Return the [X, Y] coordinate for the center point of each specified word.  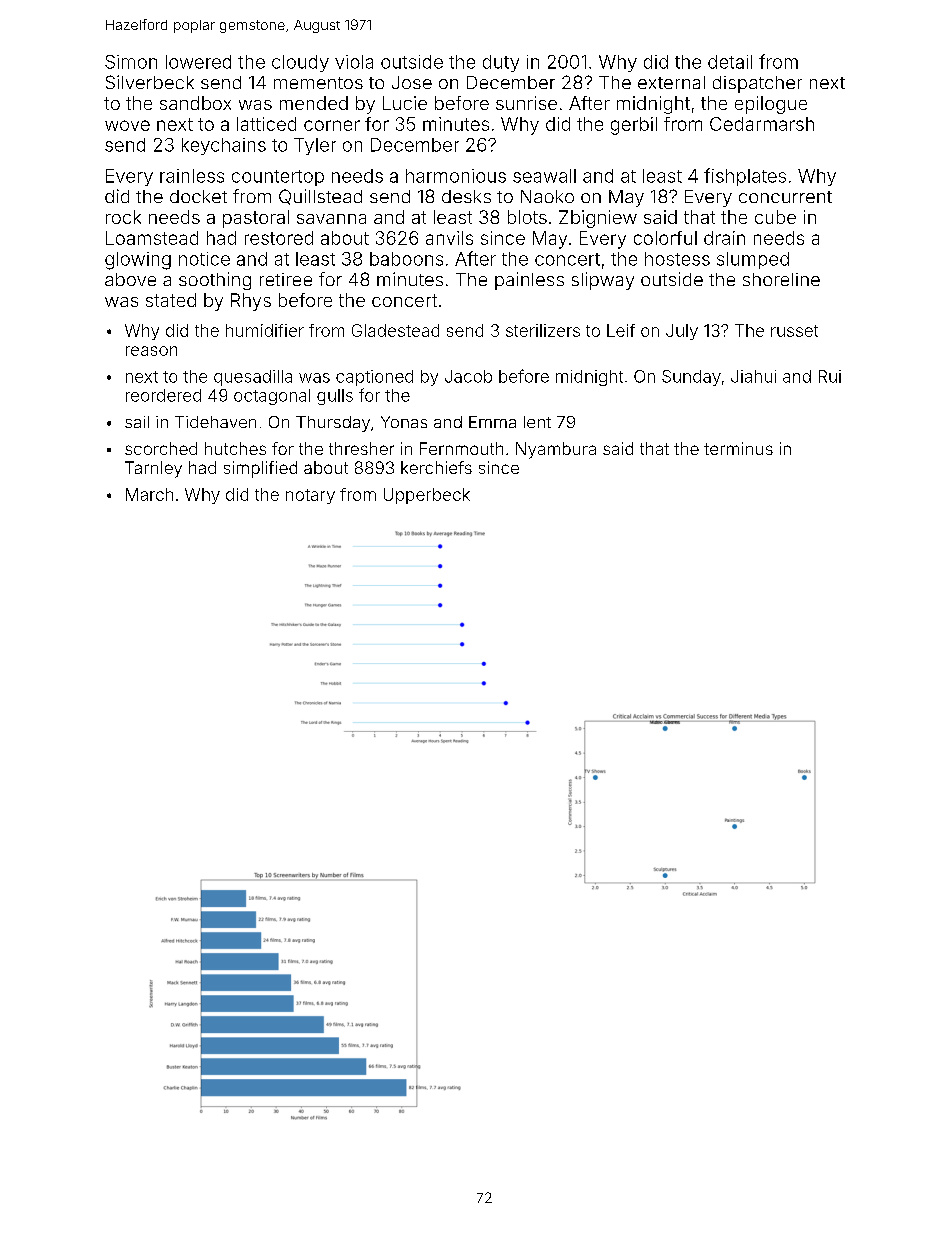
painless [529, 281]
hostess [677, 259]
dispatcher [757, 84]
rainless [192, 176]
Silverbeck [150, 82]
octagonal [272, 397]
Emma [492, 422]
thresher [361, 448]
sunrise [526, 103]
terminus [738, 448]
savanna [331, 219]
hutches [235, 448]
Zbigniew [598, 219]
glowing [138, 261]
